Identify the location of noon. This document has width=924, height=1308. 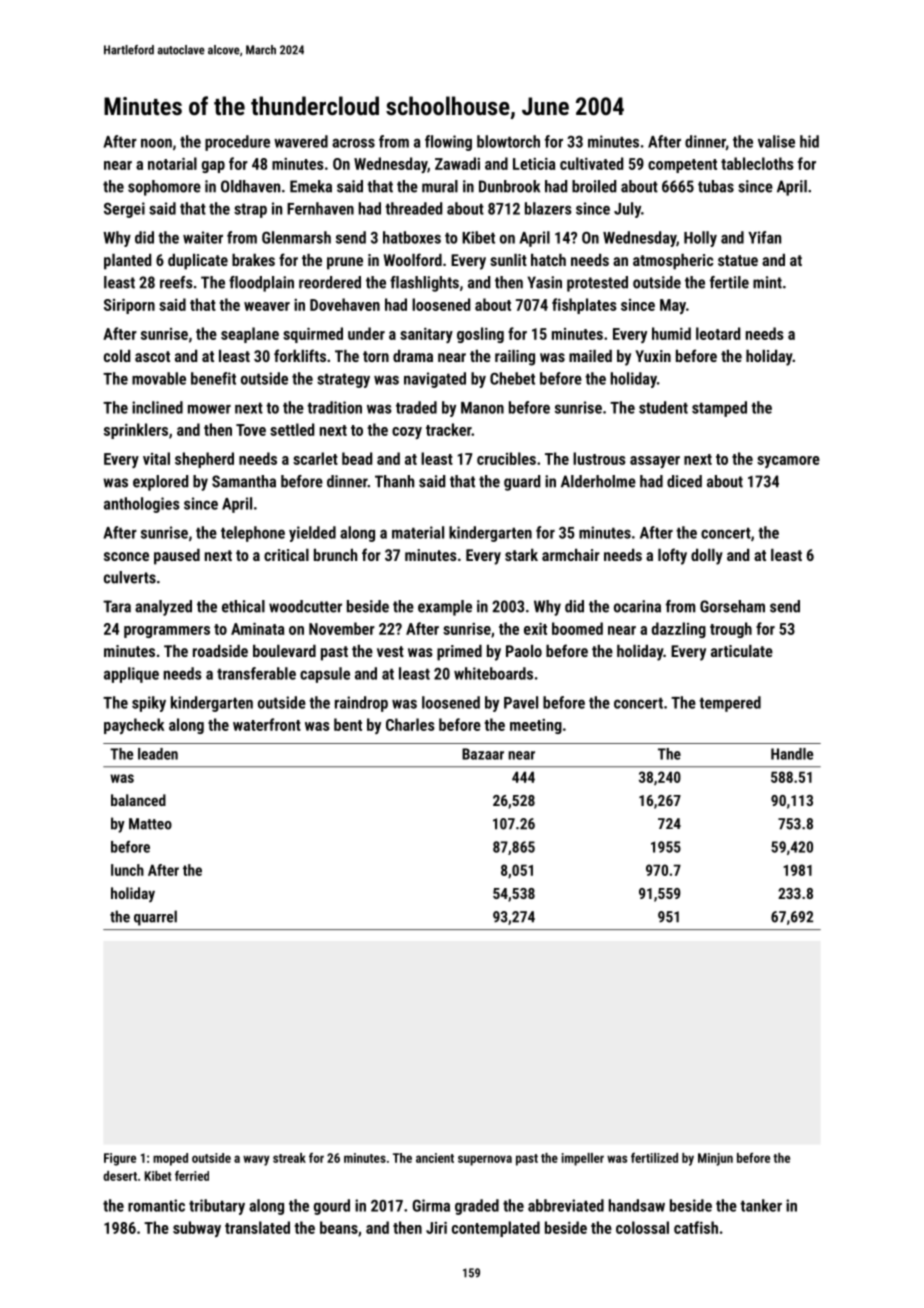
(156, 143).
